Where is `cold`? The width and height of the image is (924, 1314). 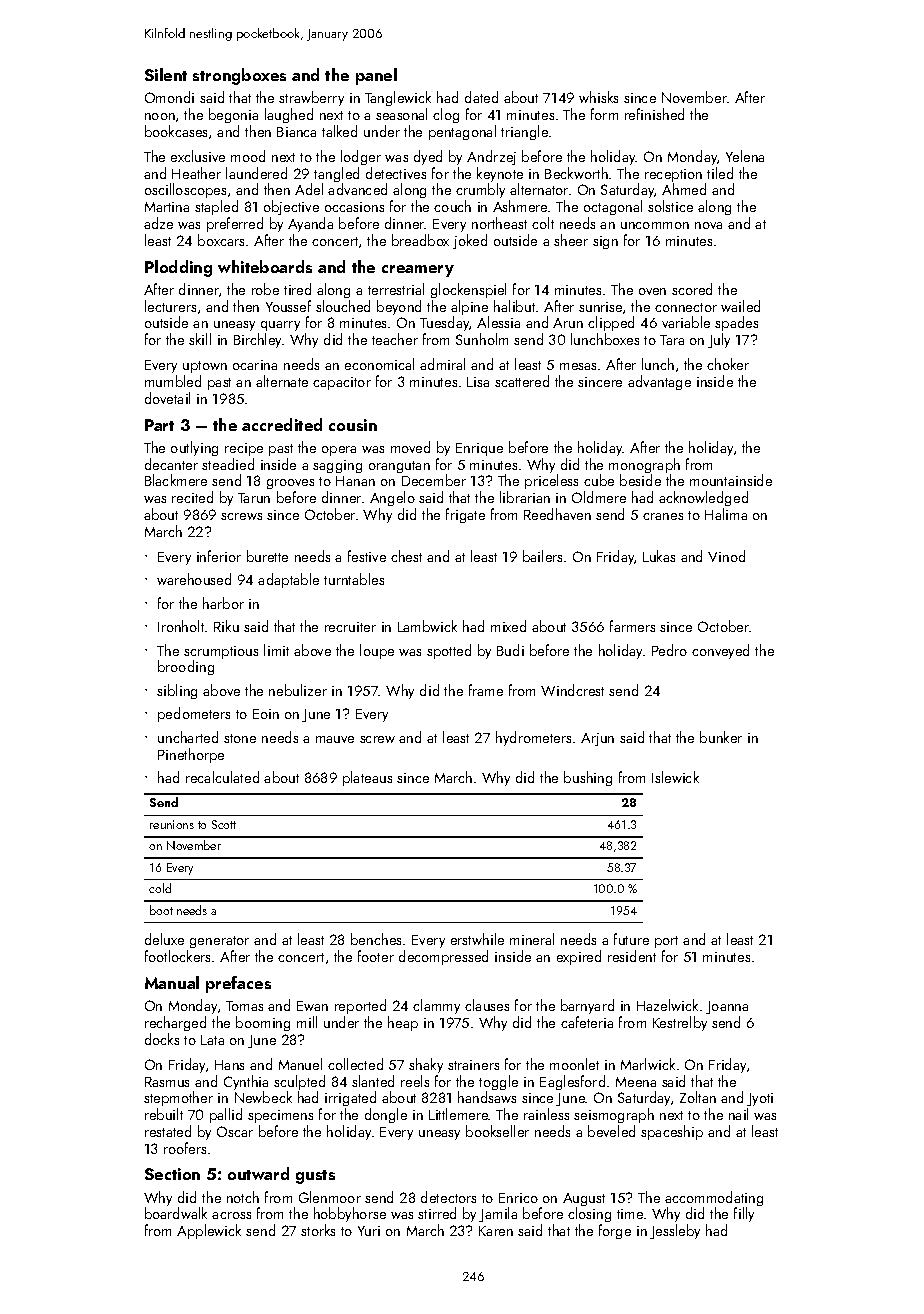
cold is located at coordinates (160, 888).
